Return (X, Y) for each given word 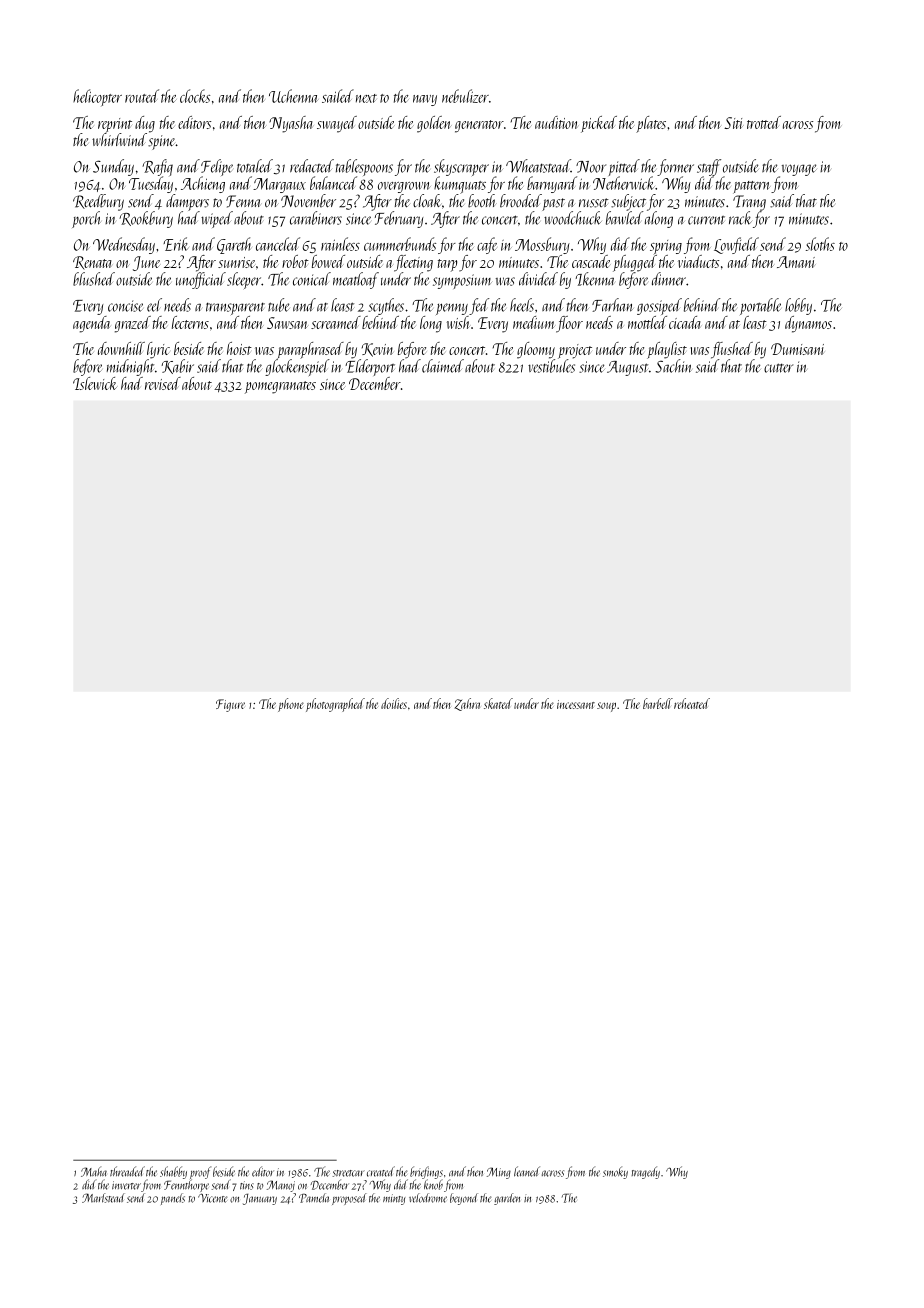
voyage (799, 170)
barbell (658, 703)
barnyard (552, 184)
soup (606, 707)
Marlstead (103, 1198)
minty (394, 1199)
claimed (443, 366)
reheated (692, 703)
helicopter (97, 97)
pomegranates (280, 387)
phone (291, 705)
